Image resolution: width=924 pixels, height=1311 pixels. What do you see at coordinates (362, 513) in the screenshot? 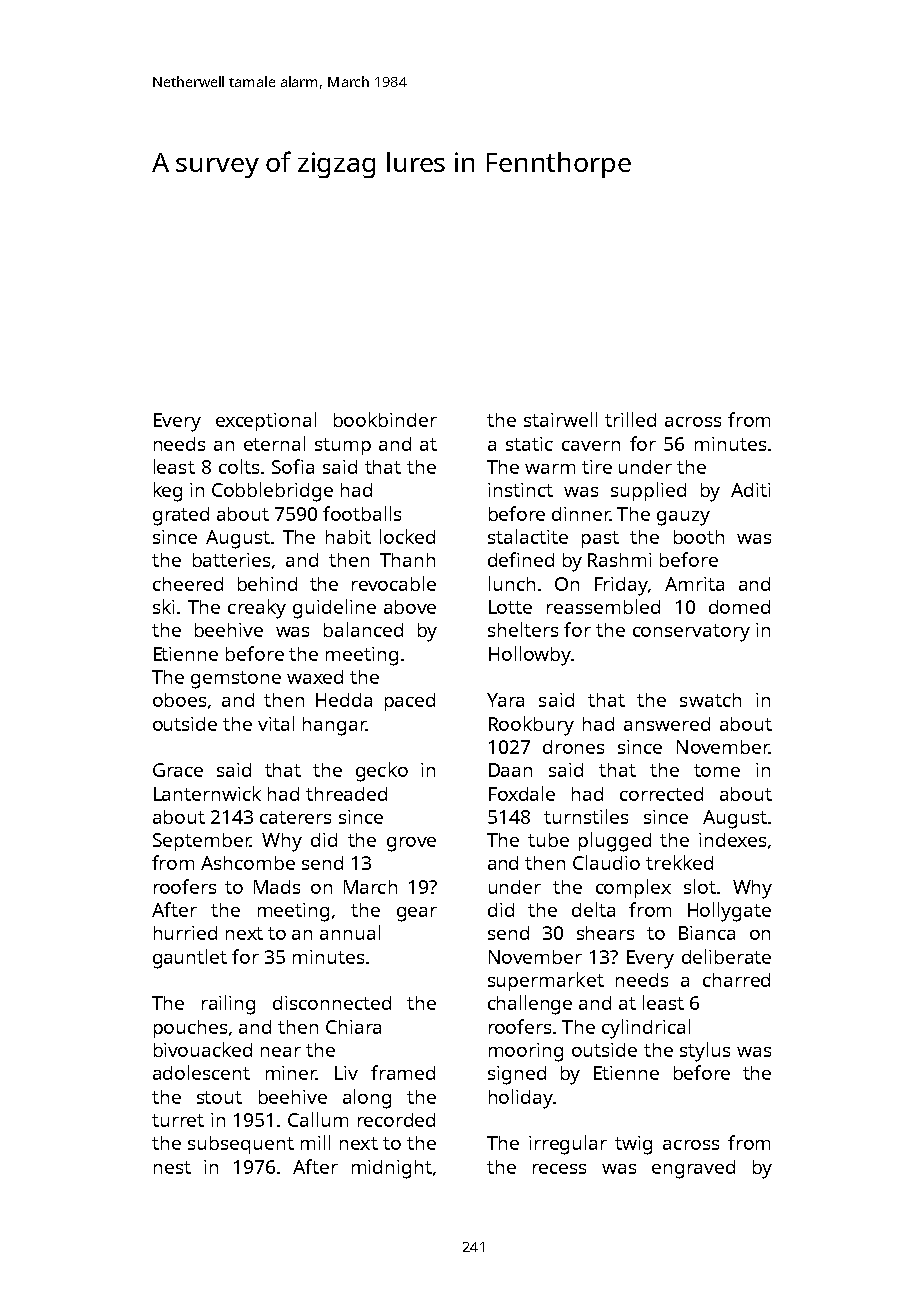
I see `footballs` at bounding box center [362, 513].
